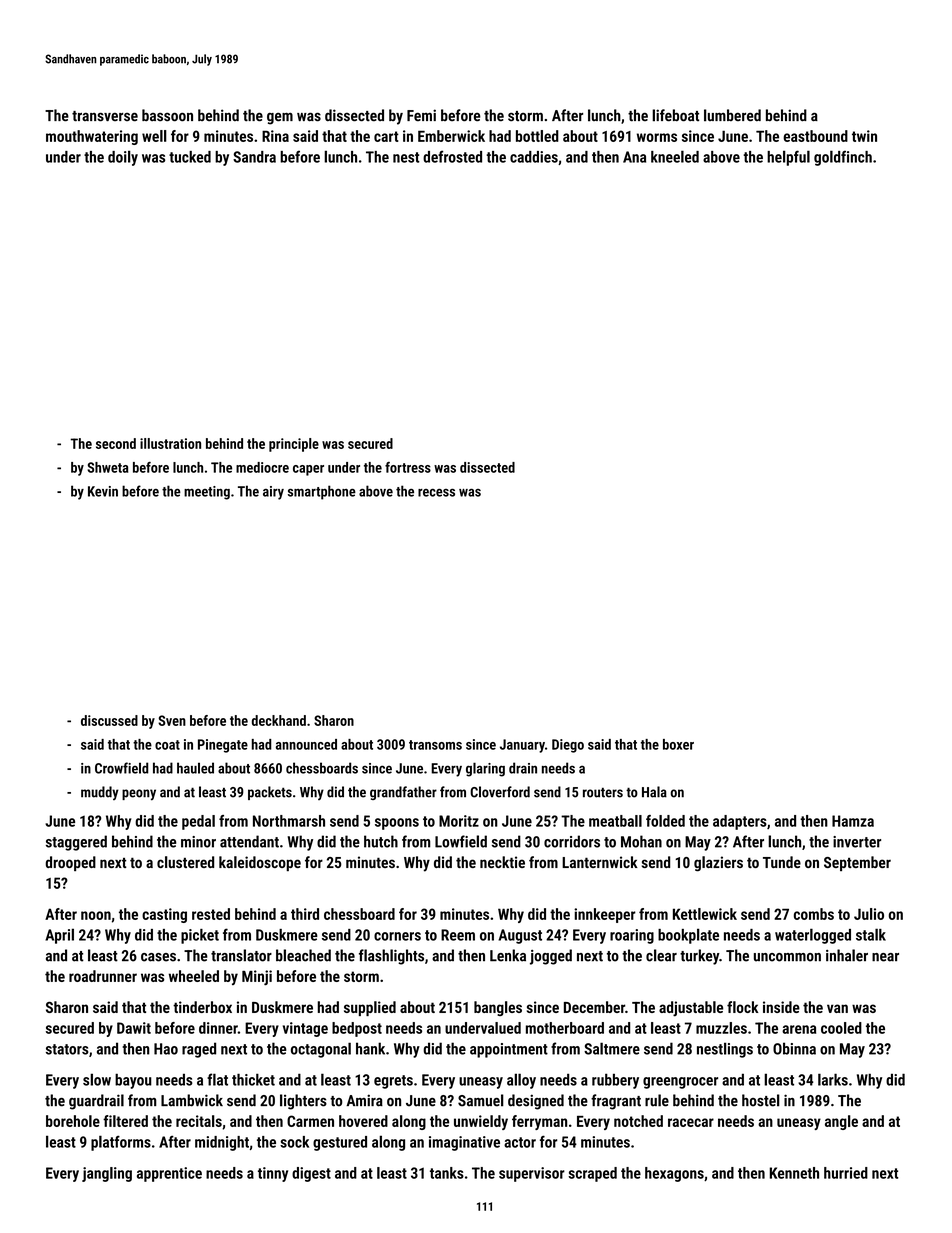 The image size is (952, 1233). I want to click on Femi, so click(421, 115).
